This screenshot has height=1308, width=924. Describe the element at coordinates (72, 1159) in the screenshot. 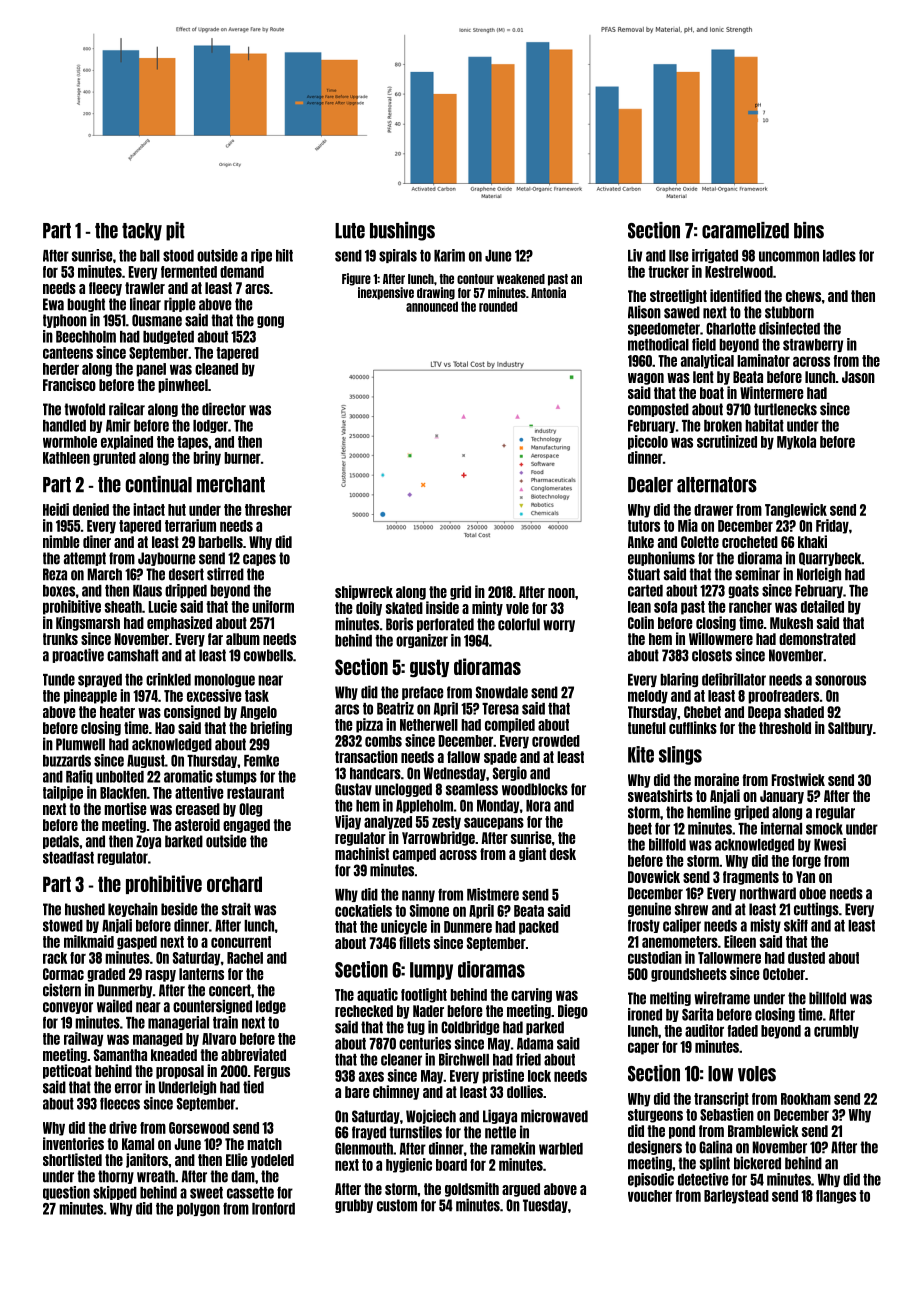

I see `shortlisted` at that location.
